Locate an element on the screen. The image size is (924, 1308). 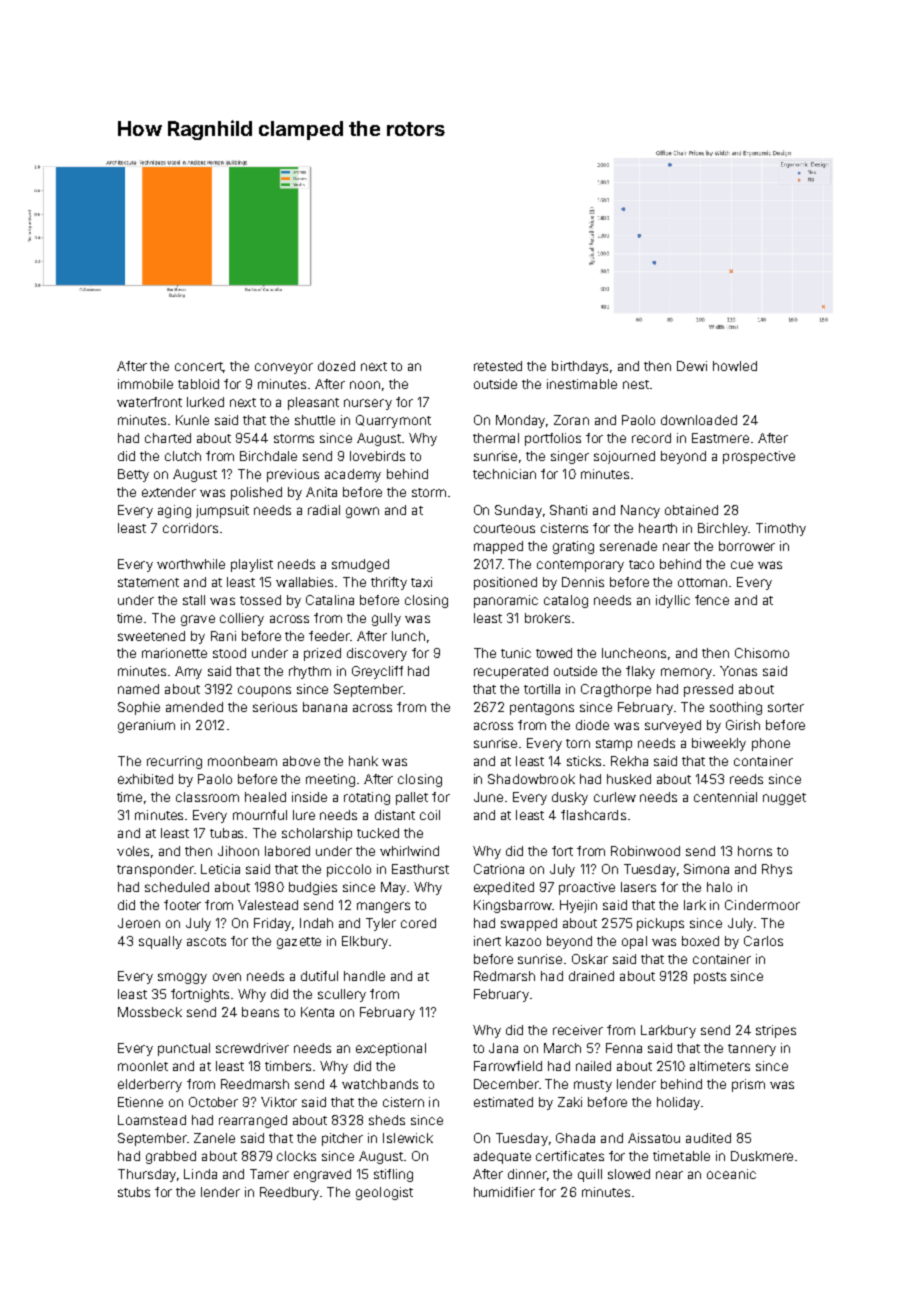
aging is located at coordinates (174, 511).
